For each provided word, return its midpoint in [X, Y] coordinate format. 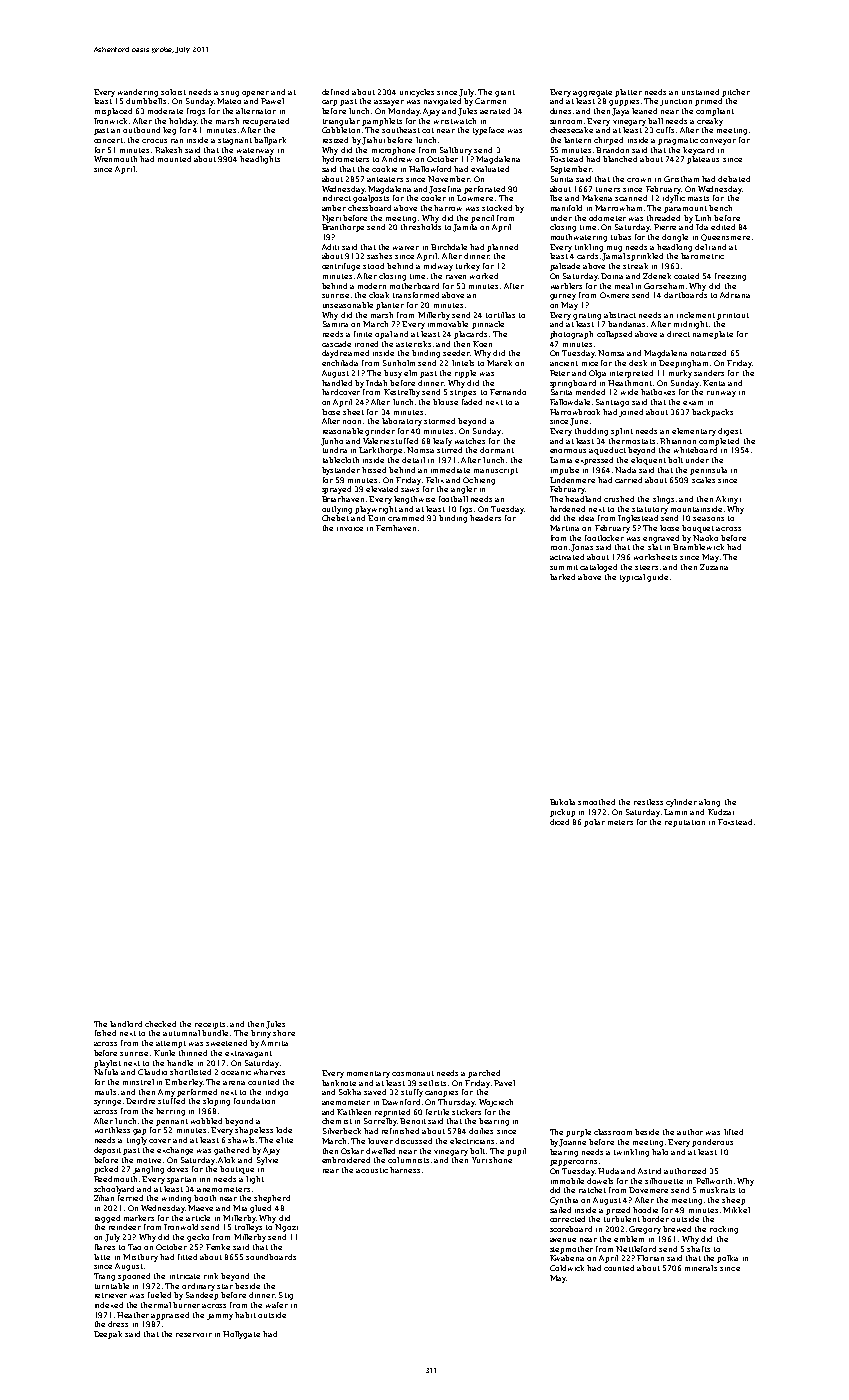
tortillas [500, 315]
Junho [332, 442]
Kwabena [567, 1258]
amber [334, 208]
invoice [350, 529]
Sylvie [267, 1161]
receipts [210, 1025]
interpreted [631, 374]
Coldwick [567, 1268]
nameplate [713, 335]
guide [657, 578]
